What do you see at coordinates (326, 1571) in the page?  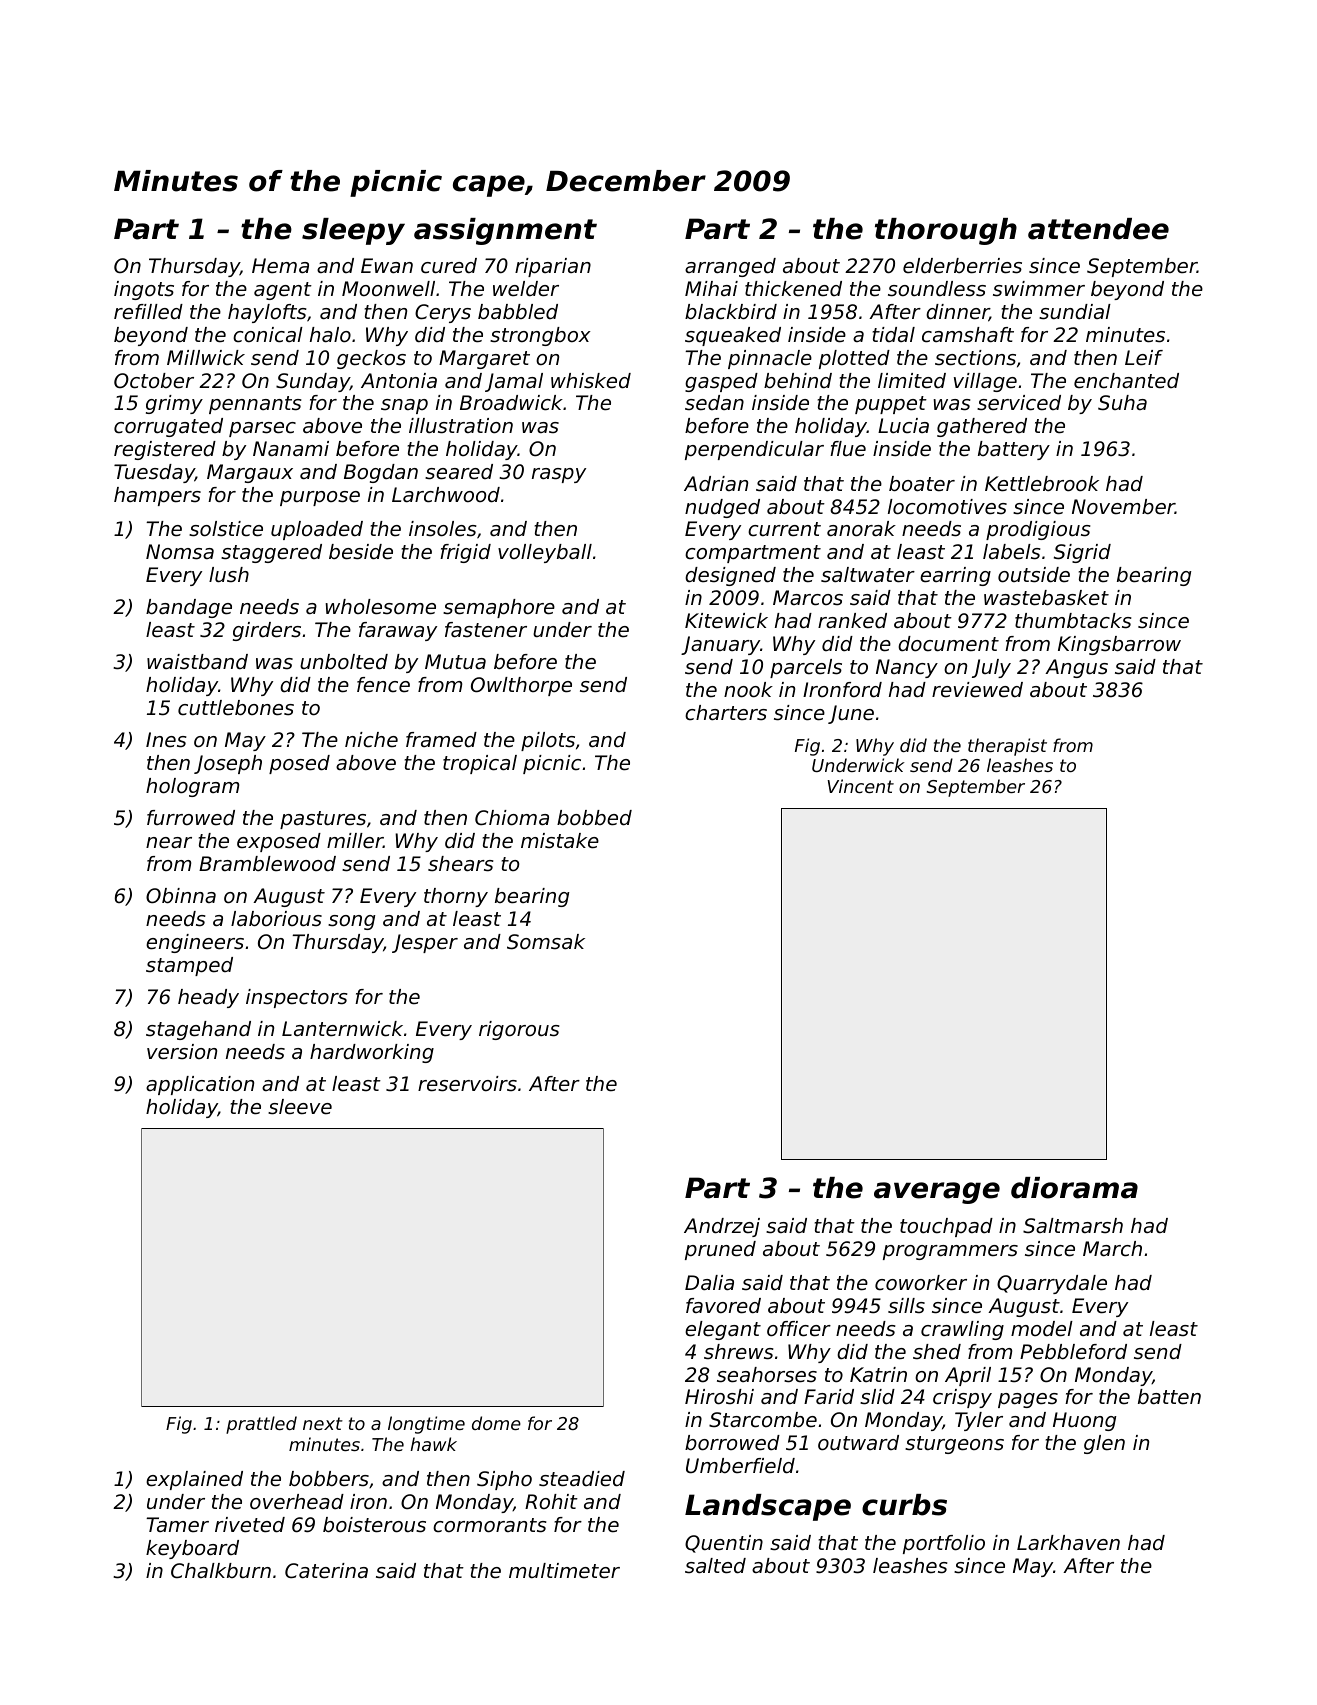 I see `Caterina` at bounding box center [326, 1571].
